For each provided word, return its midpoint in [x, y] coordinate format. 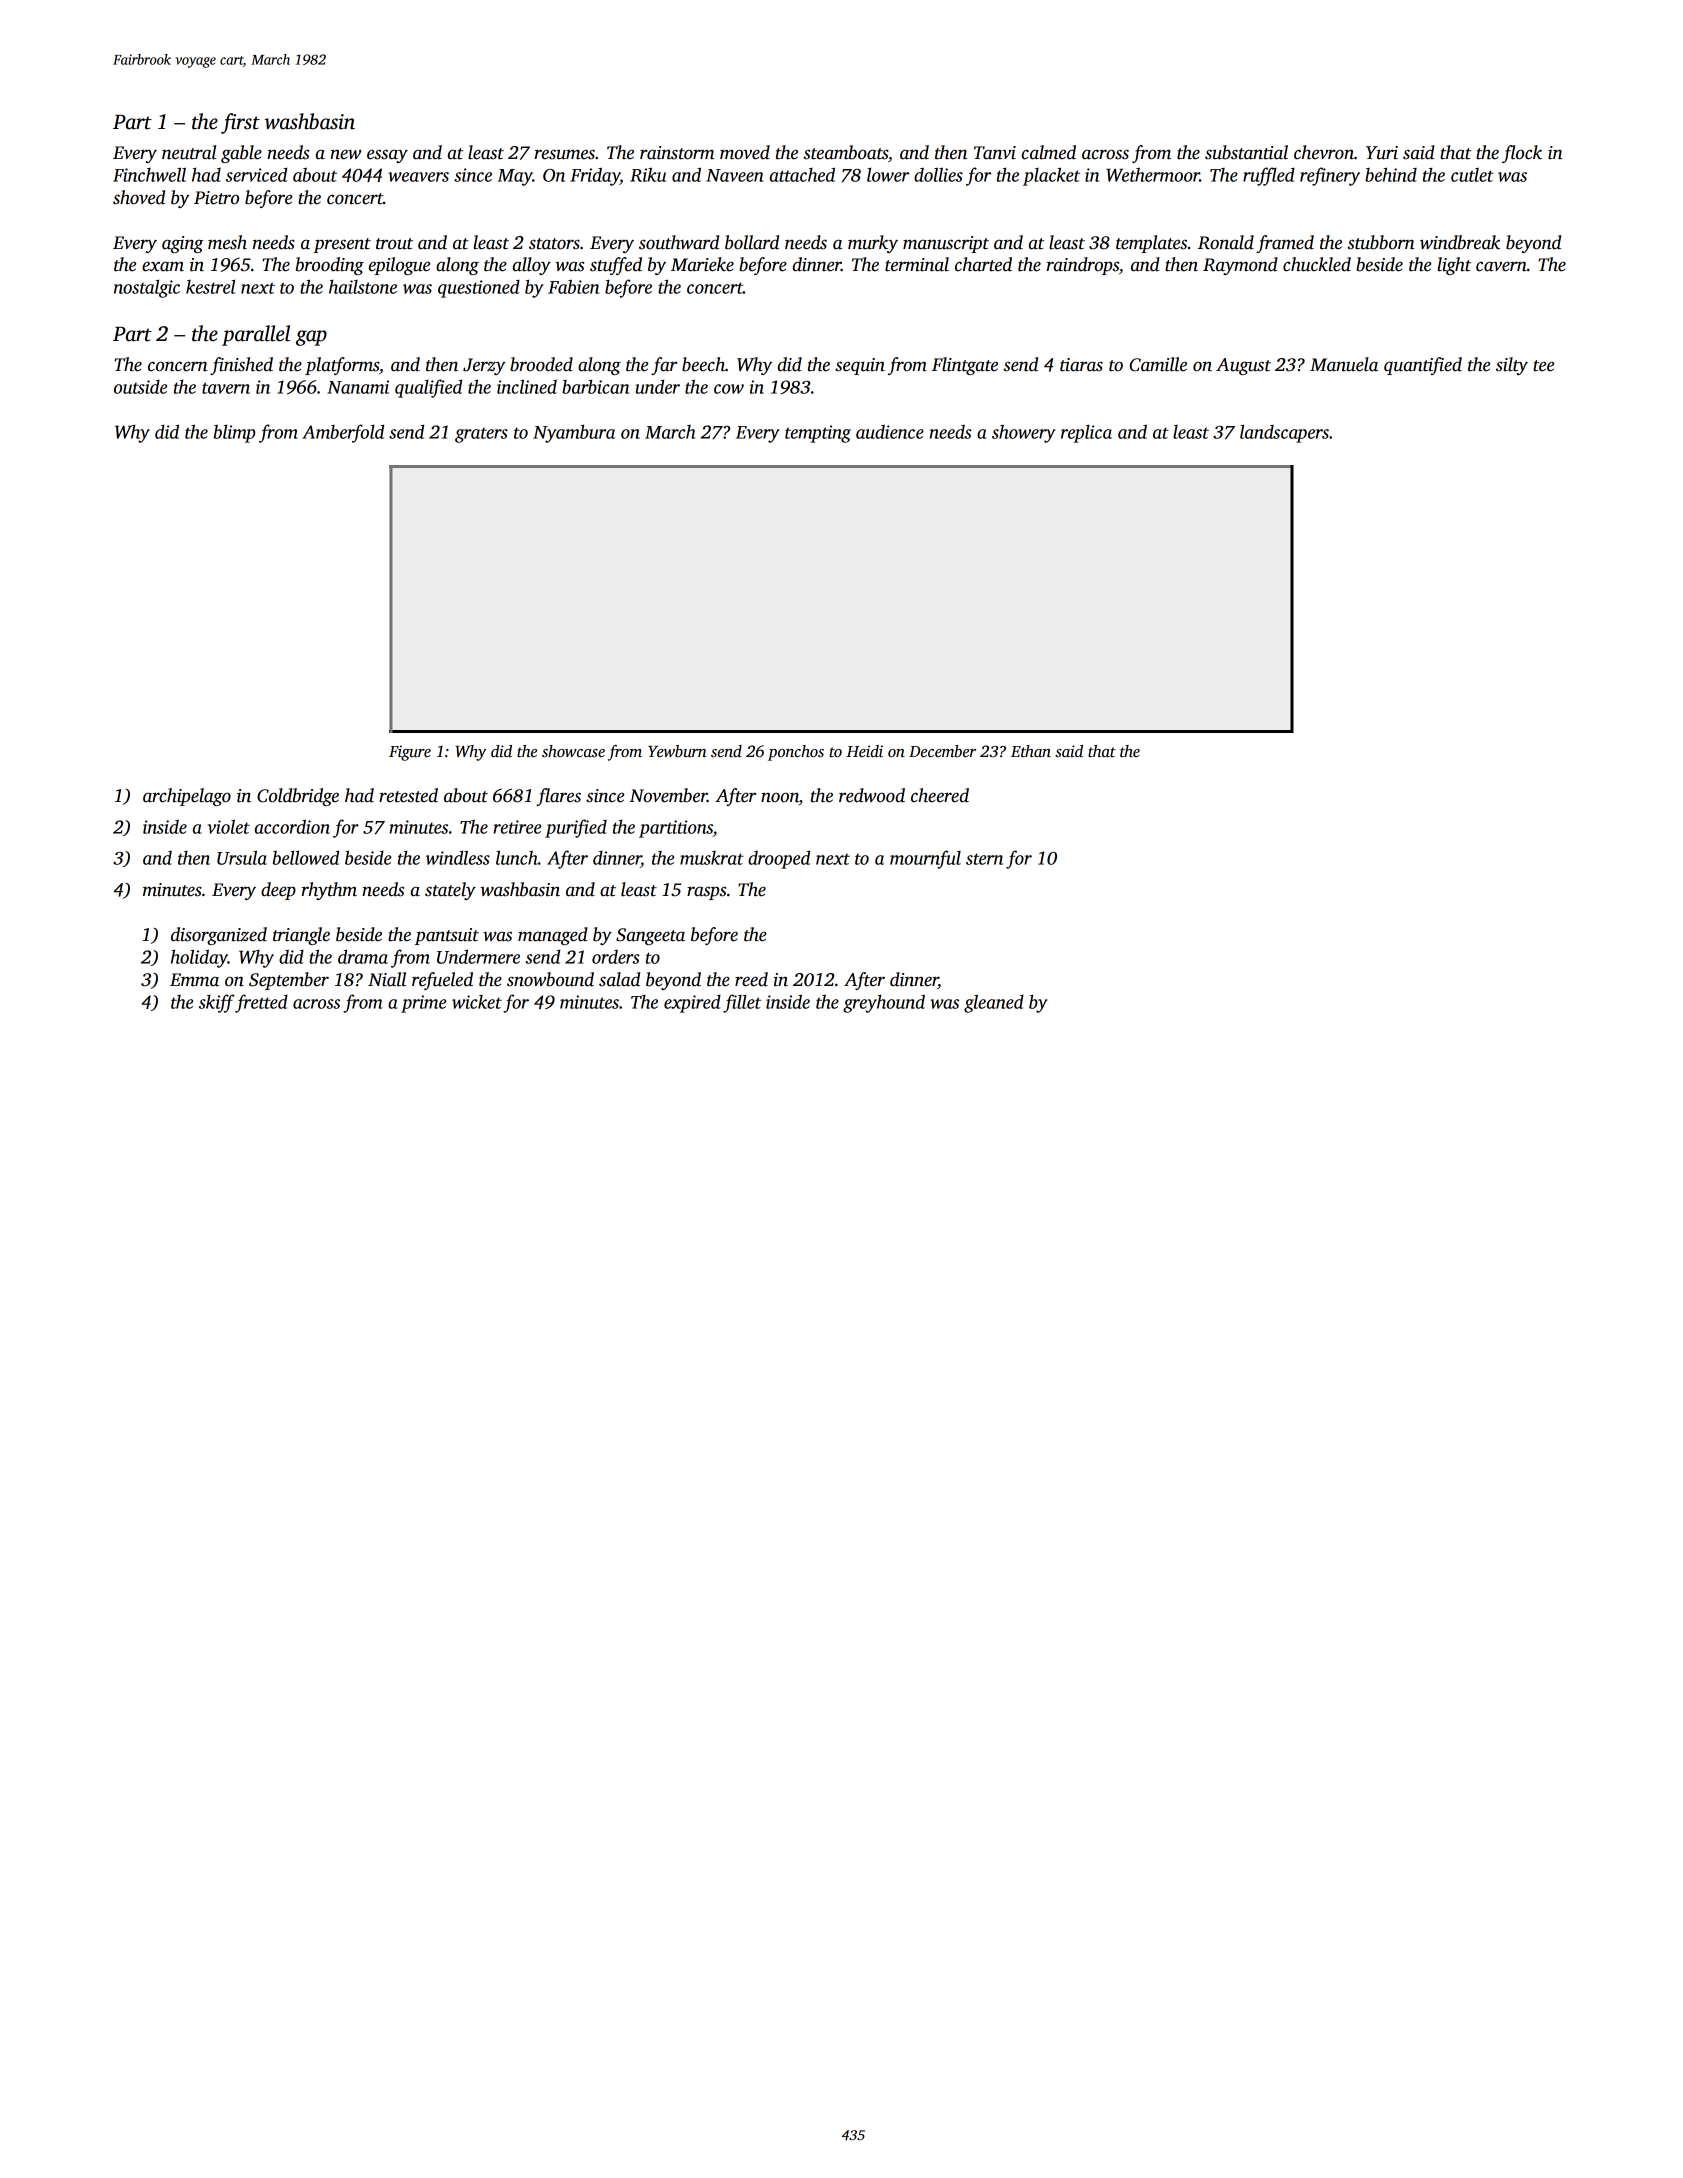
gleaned [994, 1003]
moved [745, 152]
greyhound [884, 1003]
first [240, 123]
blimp [234, 433]
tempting [818, 434]
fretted [261, 1003]
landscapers [1284, 433]
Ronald [1226, 242]
